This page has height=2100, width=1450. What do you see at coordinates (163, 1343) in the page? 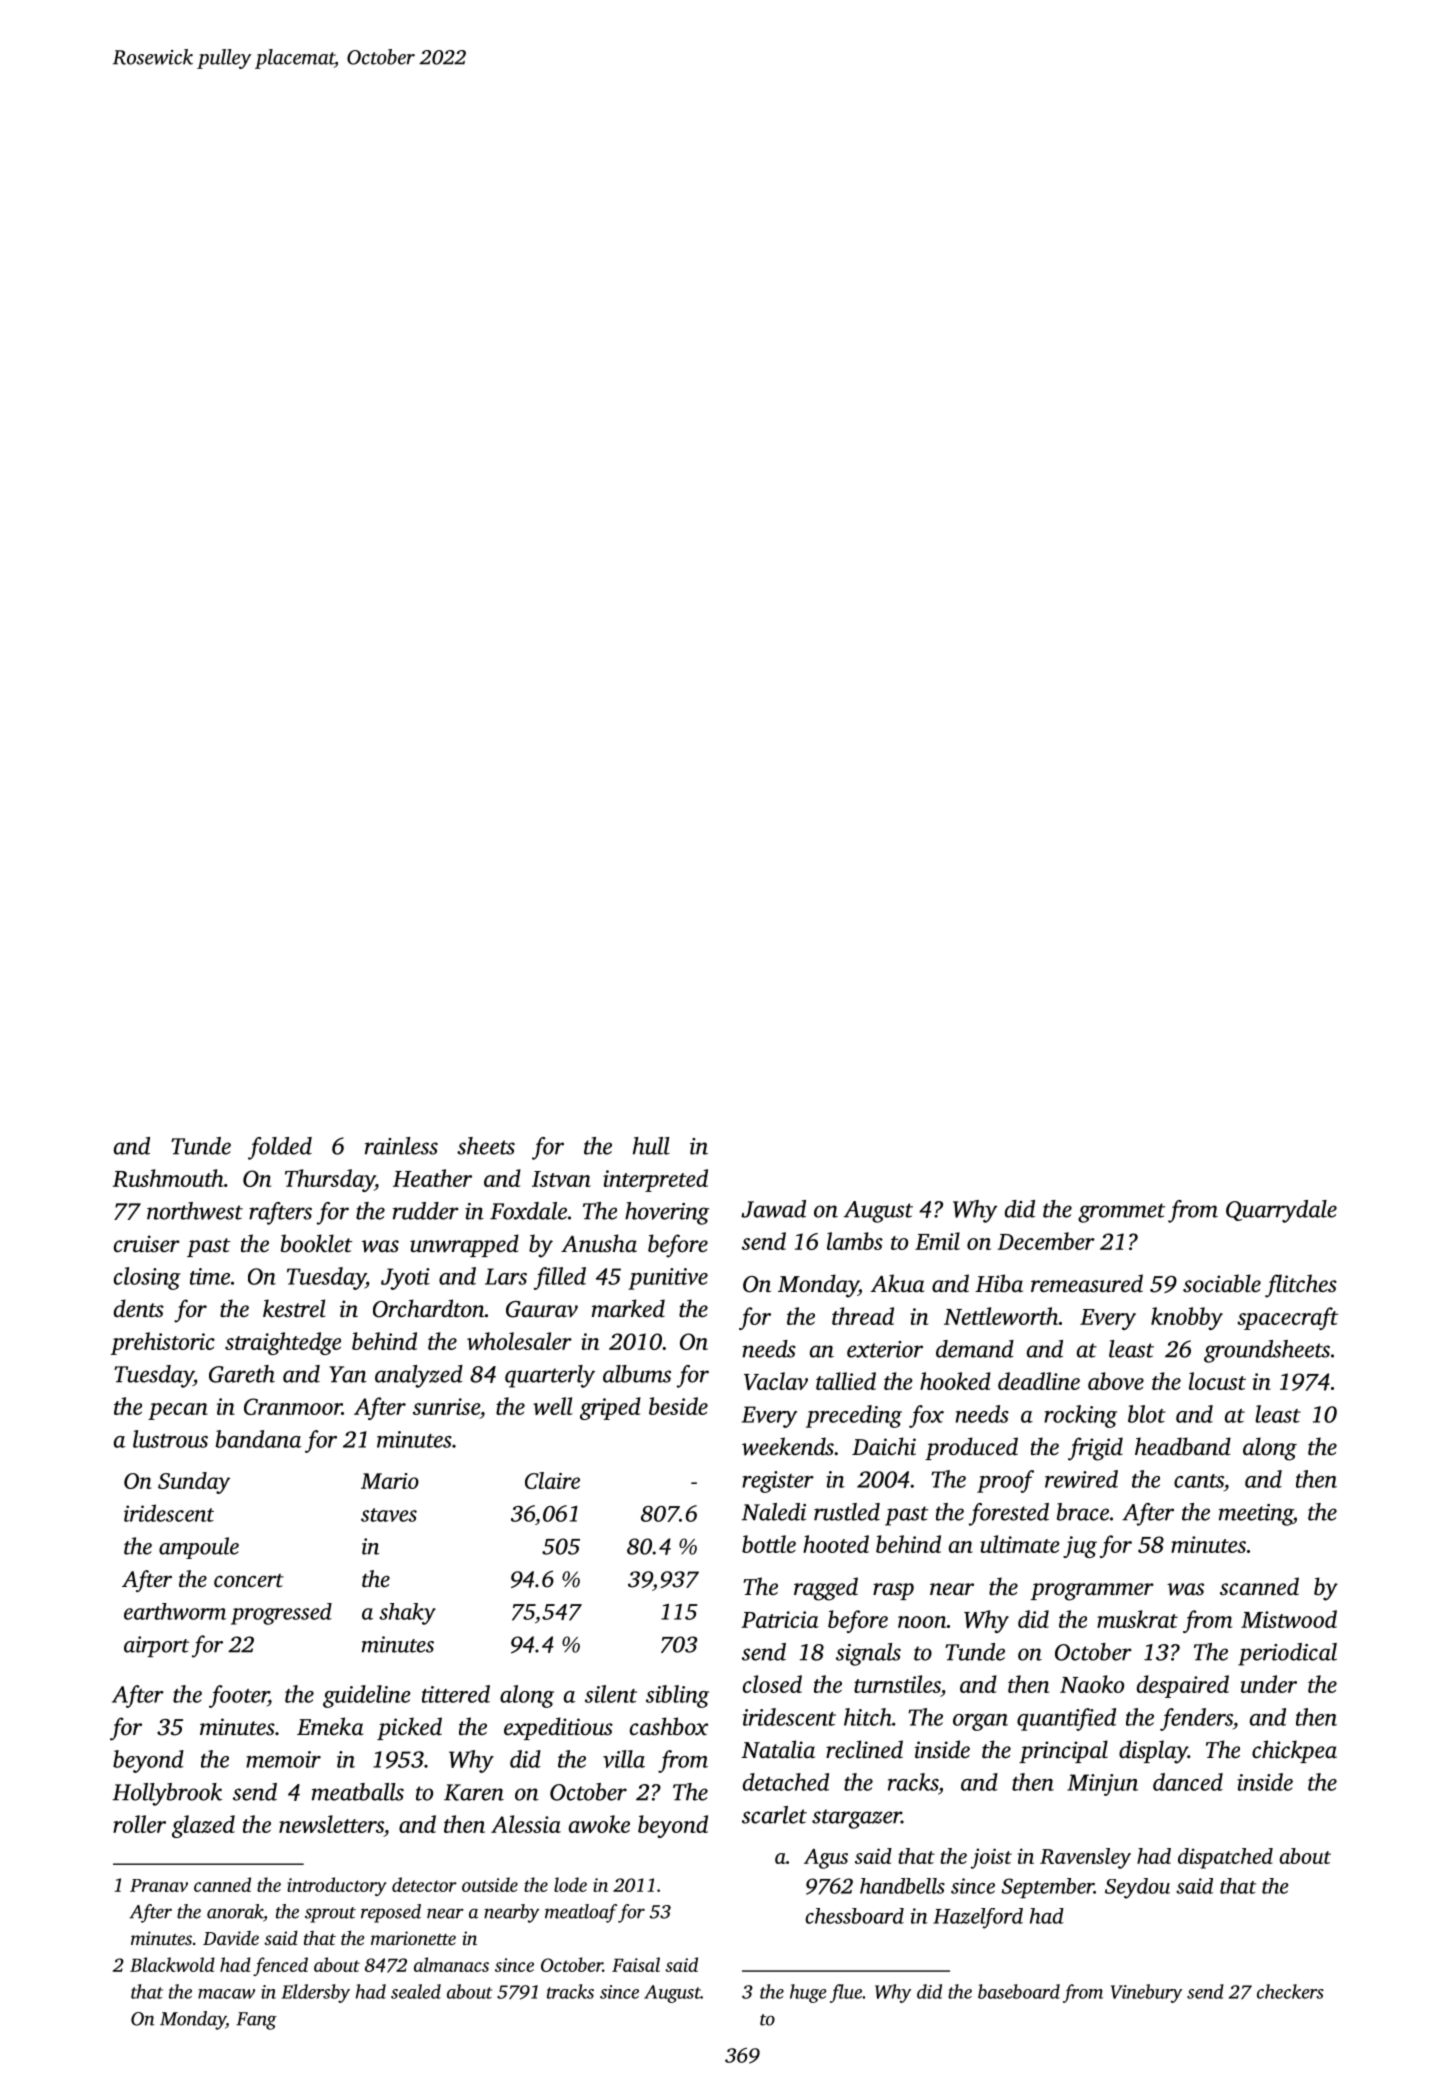
I see `prehistoric` at bounding box center [163, 1343].
